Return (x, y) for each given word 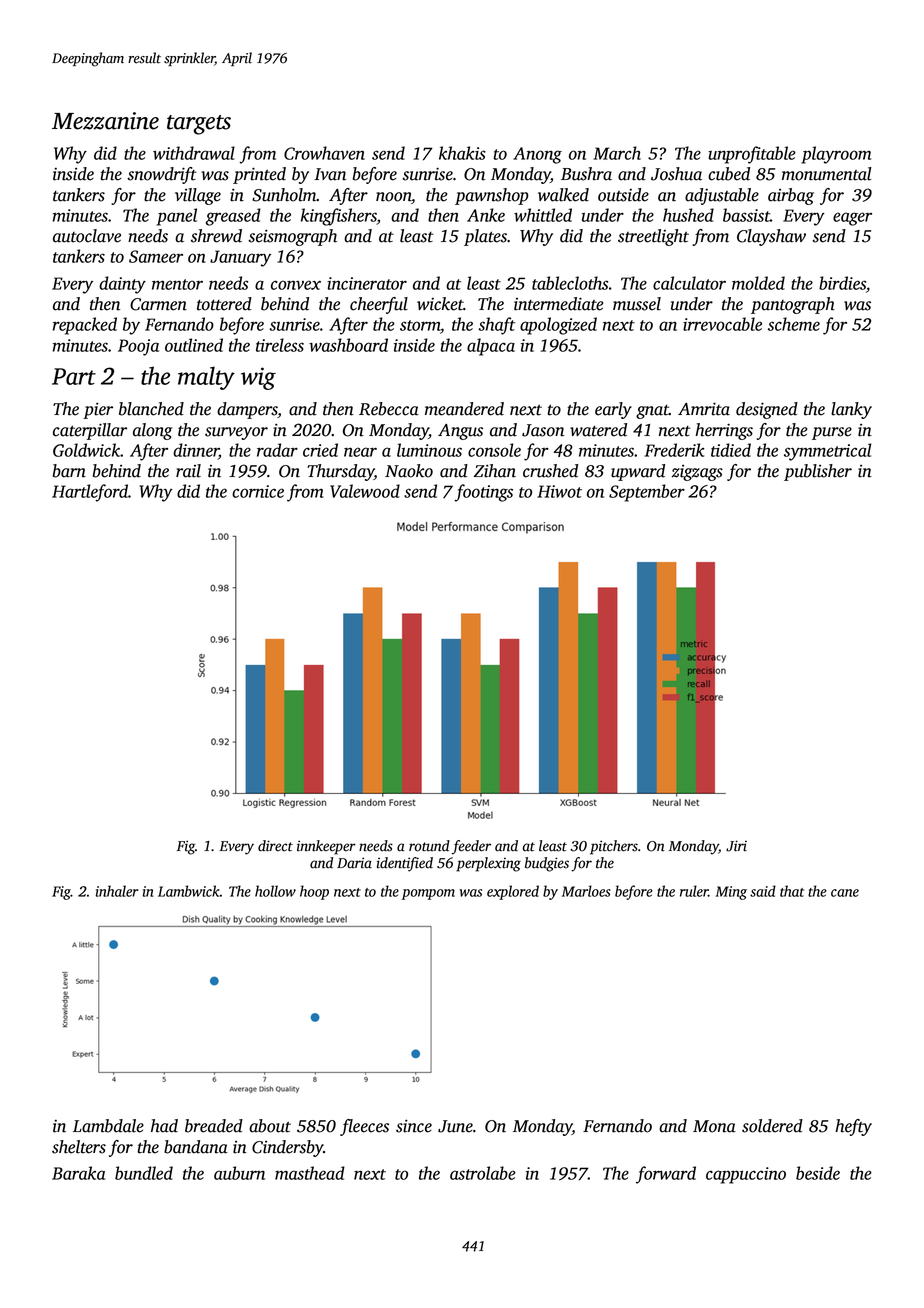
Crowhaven (324, 153)
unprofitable (752, 155)
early (613, 410)
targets (199, 125)
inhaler (117, 891)
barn (69, 471)
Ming (731, 893)
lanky (851, 410)
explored (513, 892)
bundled (144, 1173)
